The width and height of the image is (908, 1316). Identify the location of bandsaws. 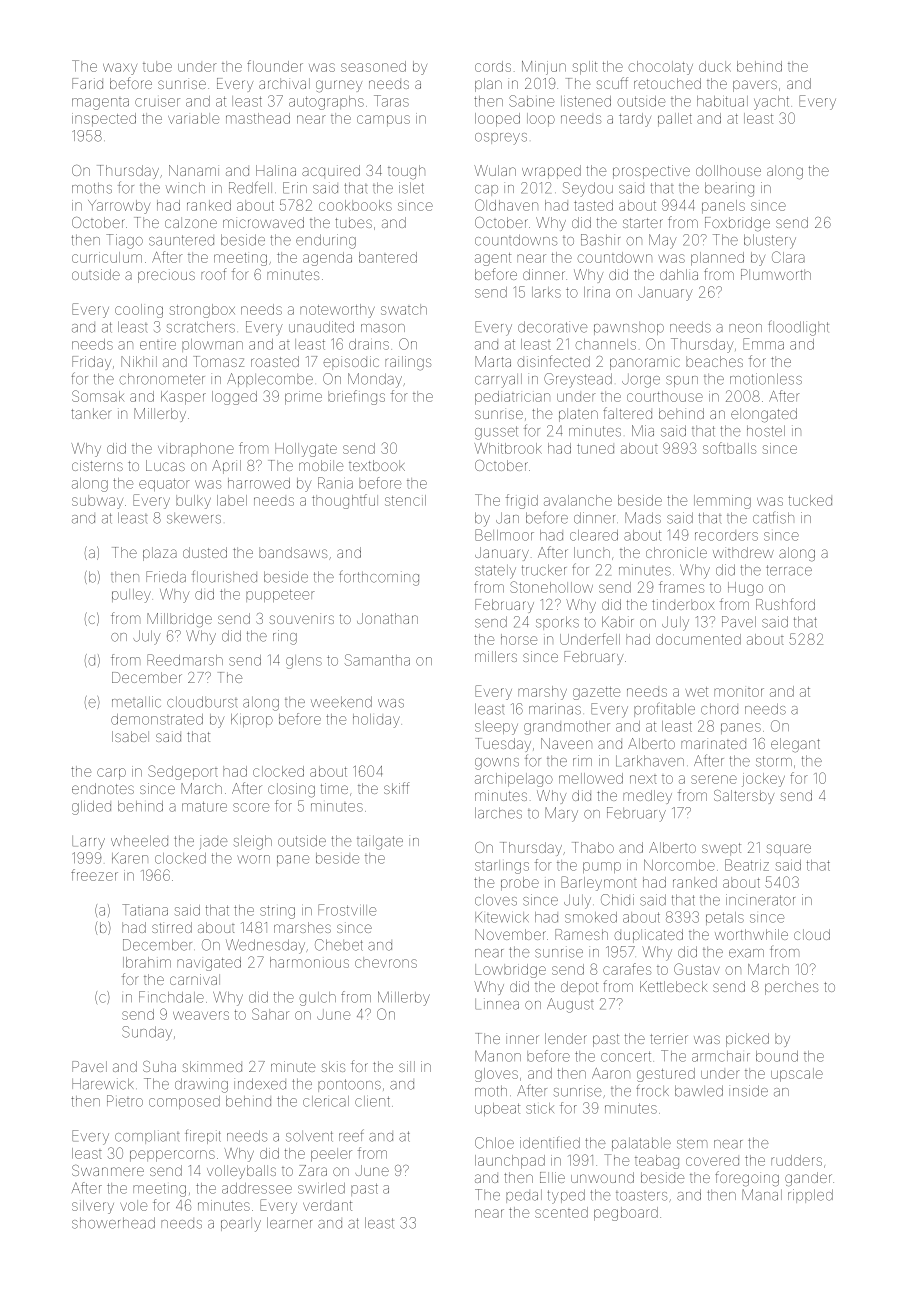
(293, 552).
